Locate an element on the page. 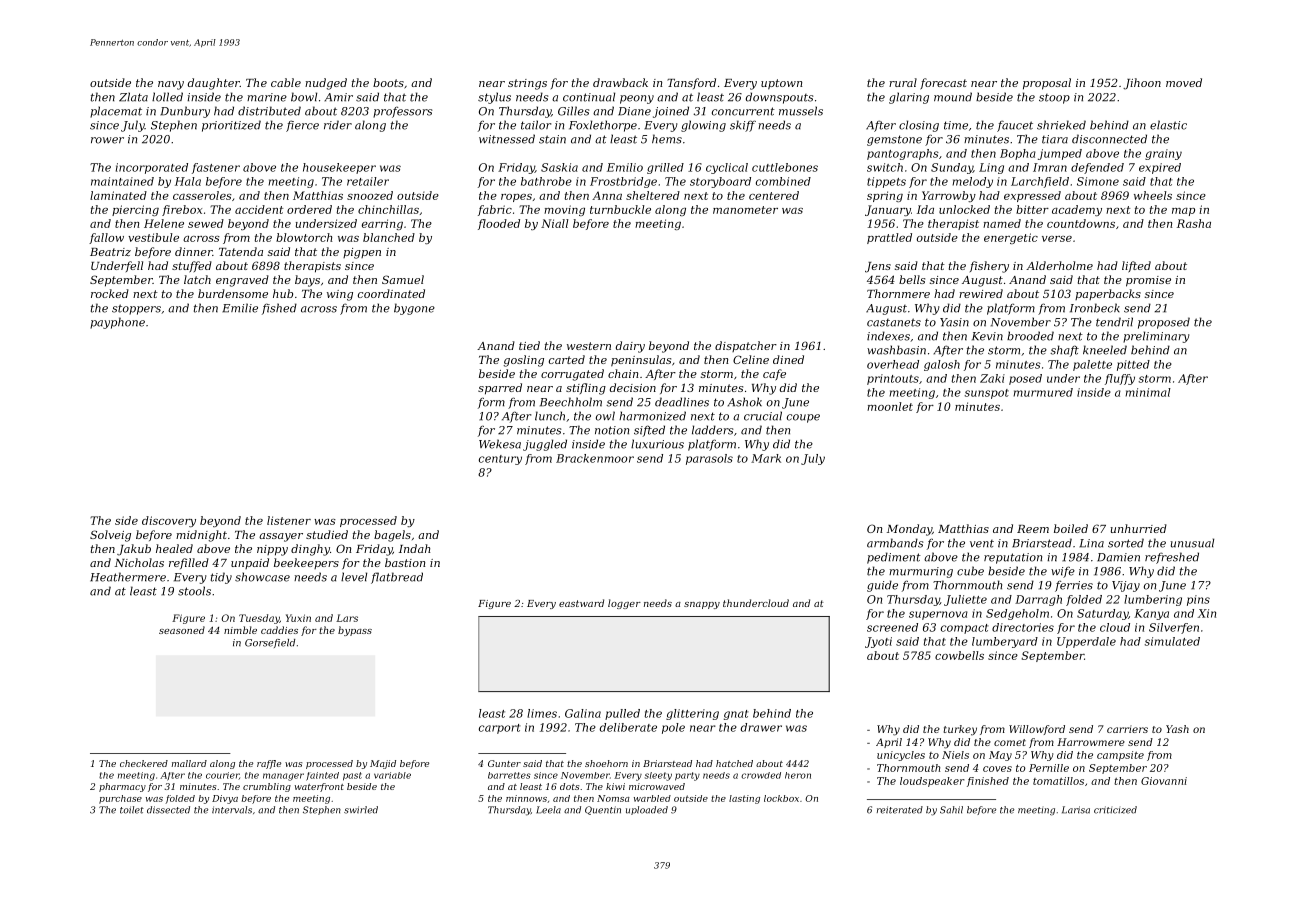 This image has height=924, width=1308. Tansford is located at coordinates (691, 83).
